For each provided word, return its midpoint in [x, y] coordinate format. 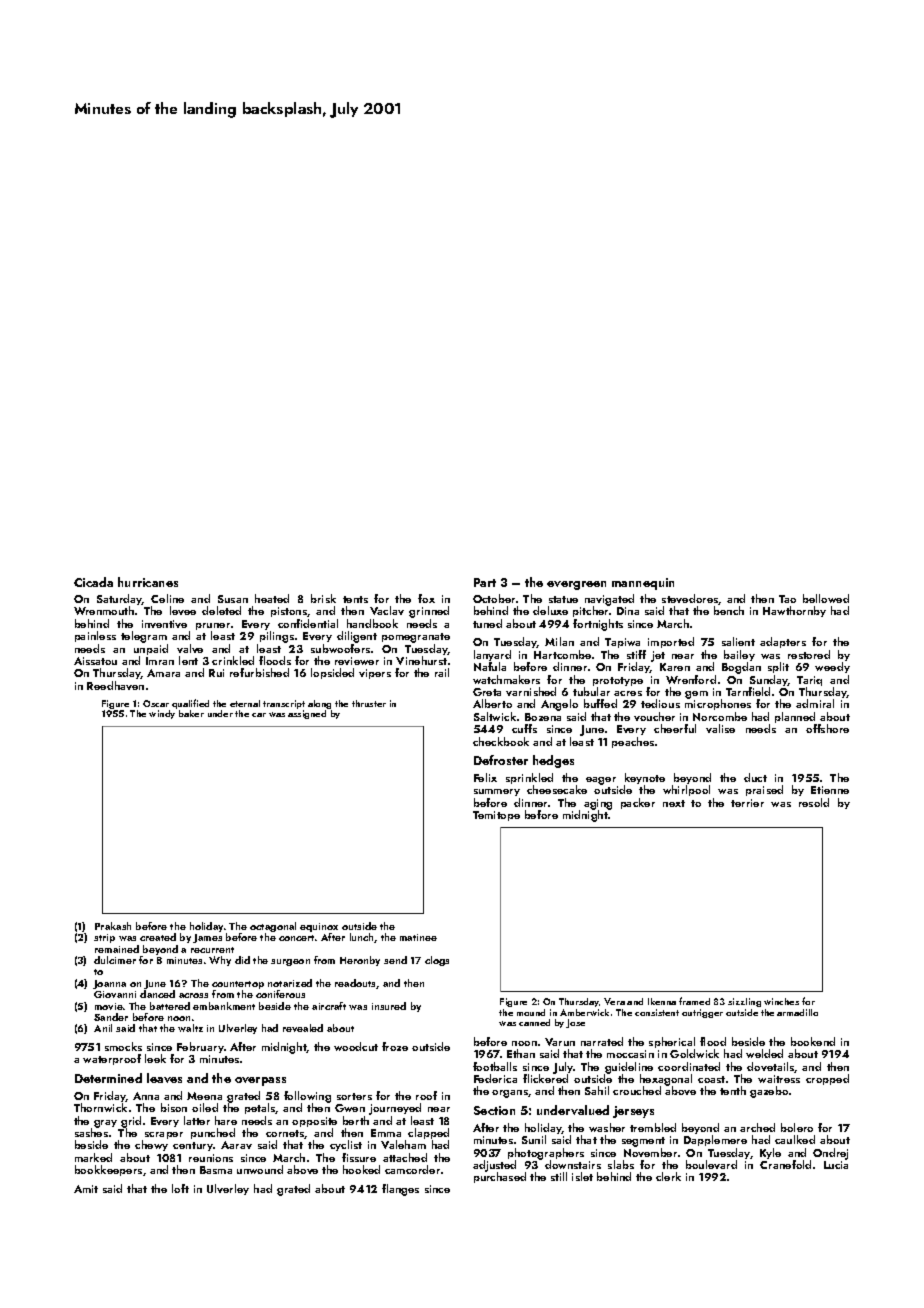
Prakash [113, 926]
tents [355, 599]
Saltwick [495, 716]
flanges [400, 1190]
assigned [307, 714]
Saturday [120, 600]
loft [180, 1188]
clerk [668, 1176]
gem [696, 695]
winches [781, 1001]
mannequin [643, 584]
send [395, 960]
